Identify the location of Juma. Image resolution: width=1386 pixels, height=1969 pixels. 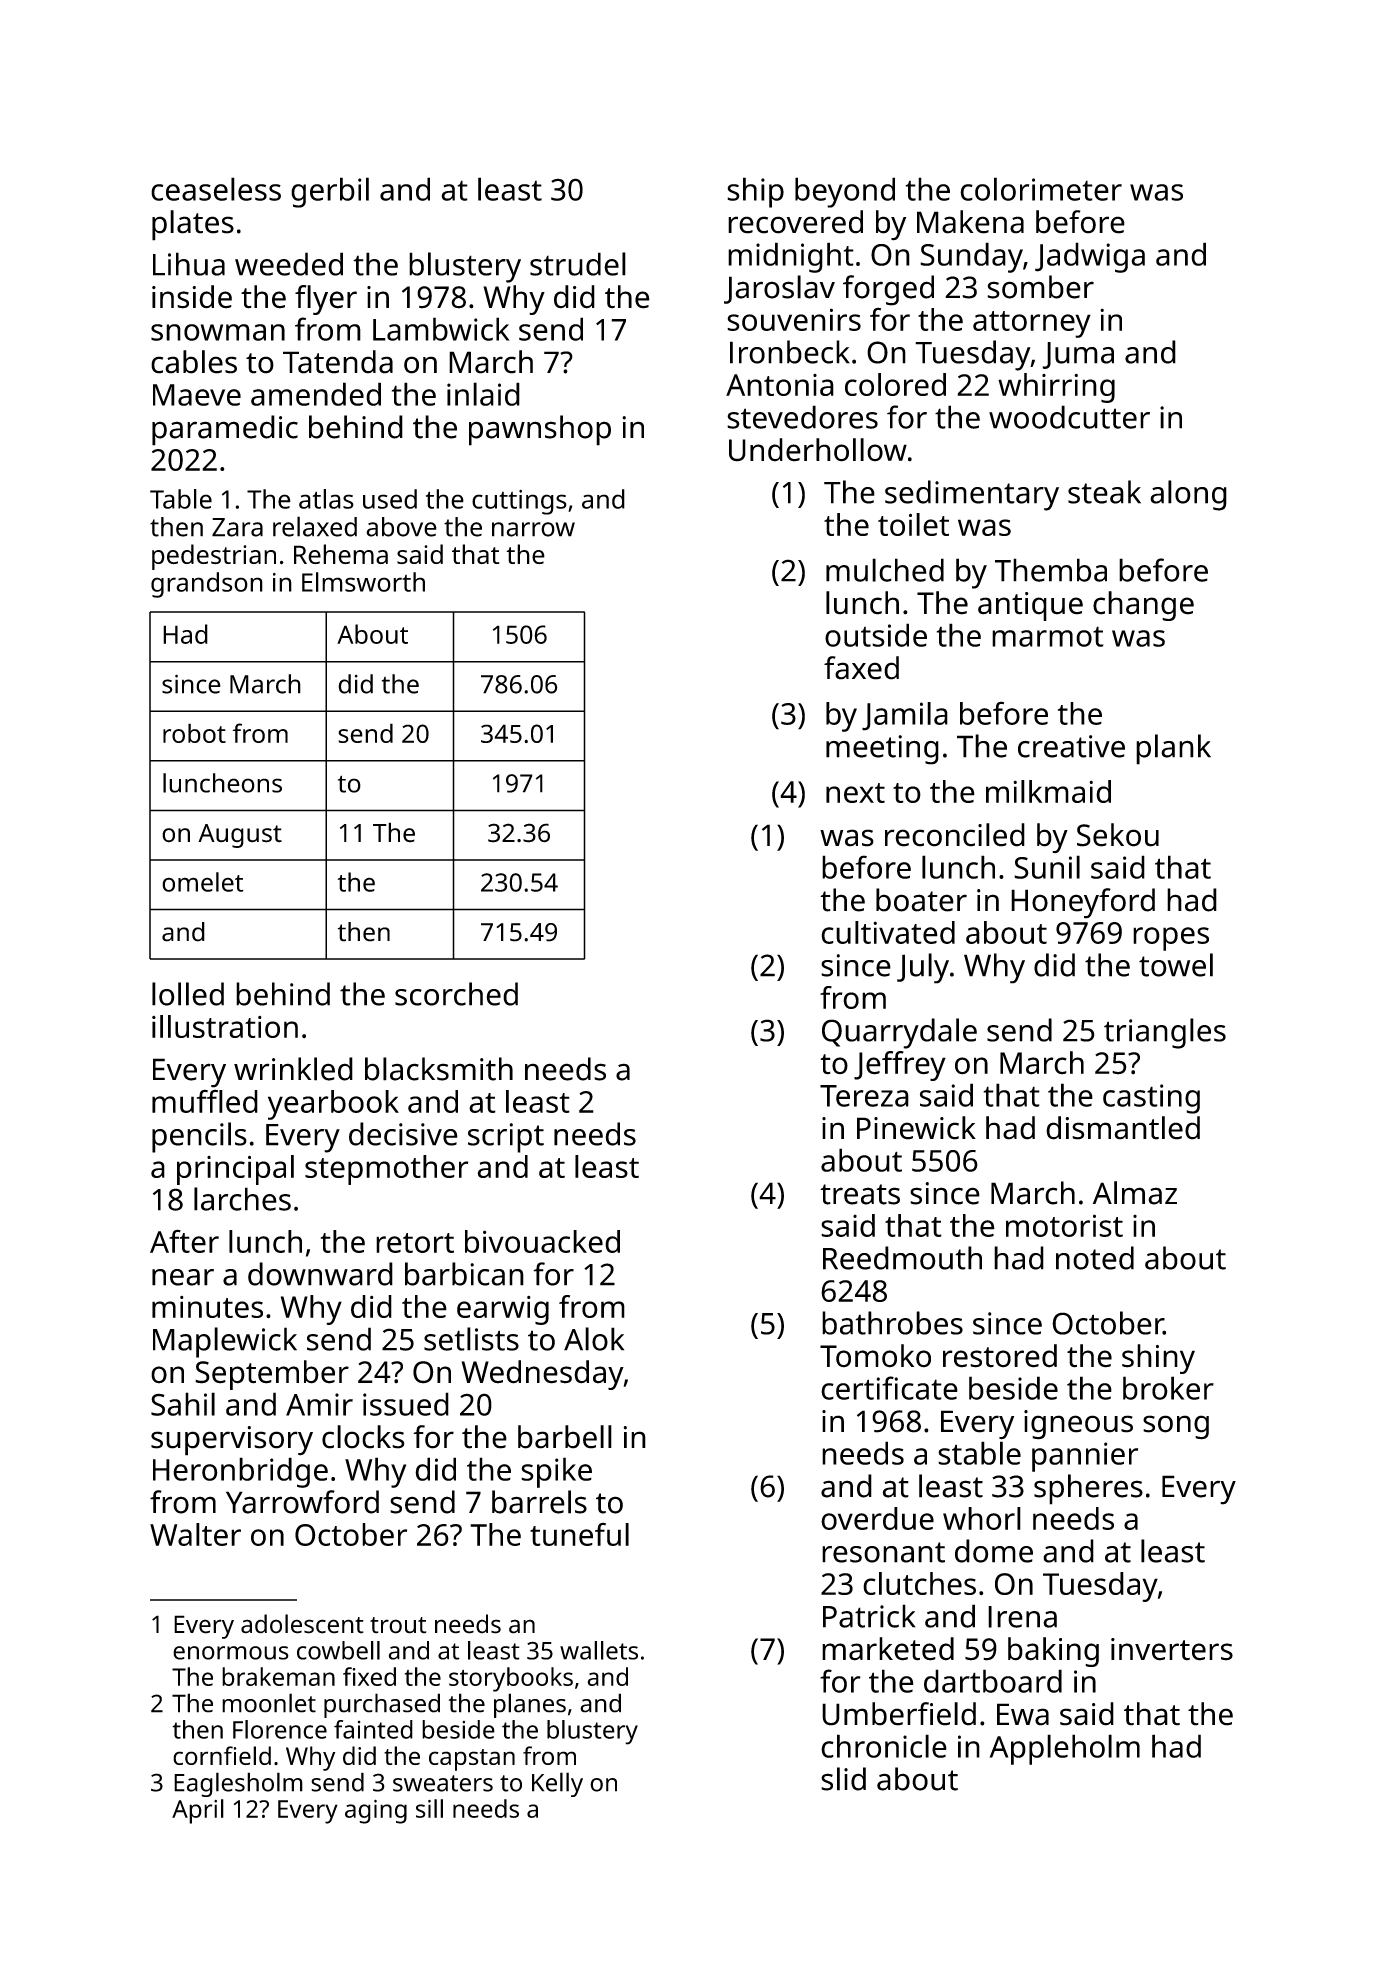
(1078, 355).
